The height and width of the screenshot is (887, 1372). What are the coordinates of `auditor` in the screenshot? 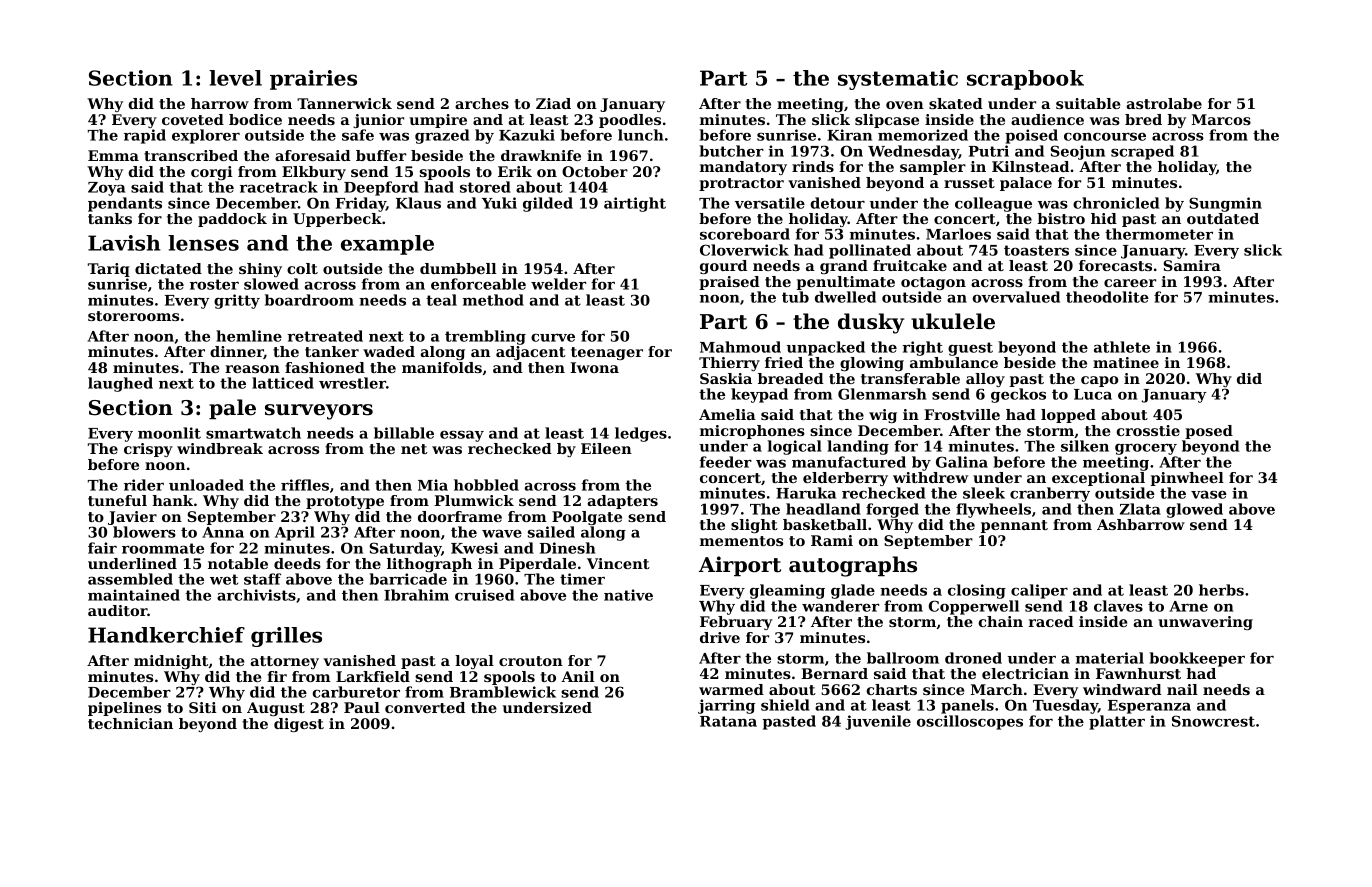 It's located at (117, 610).
